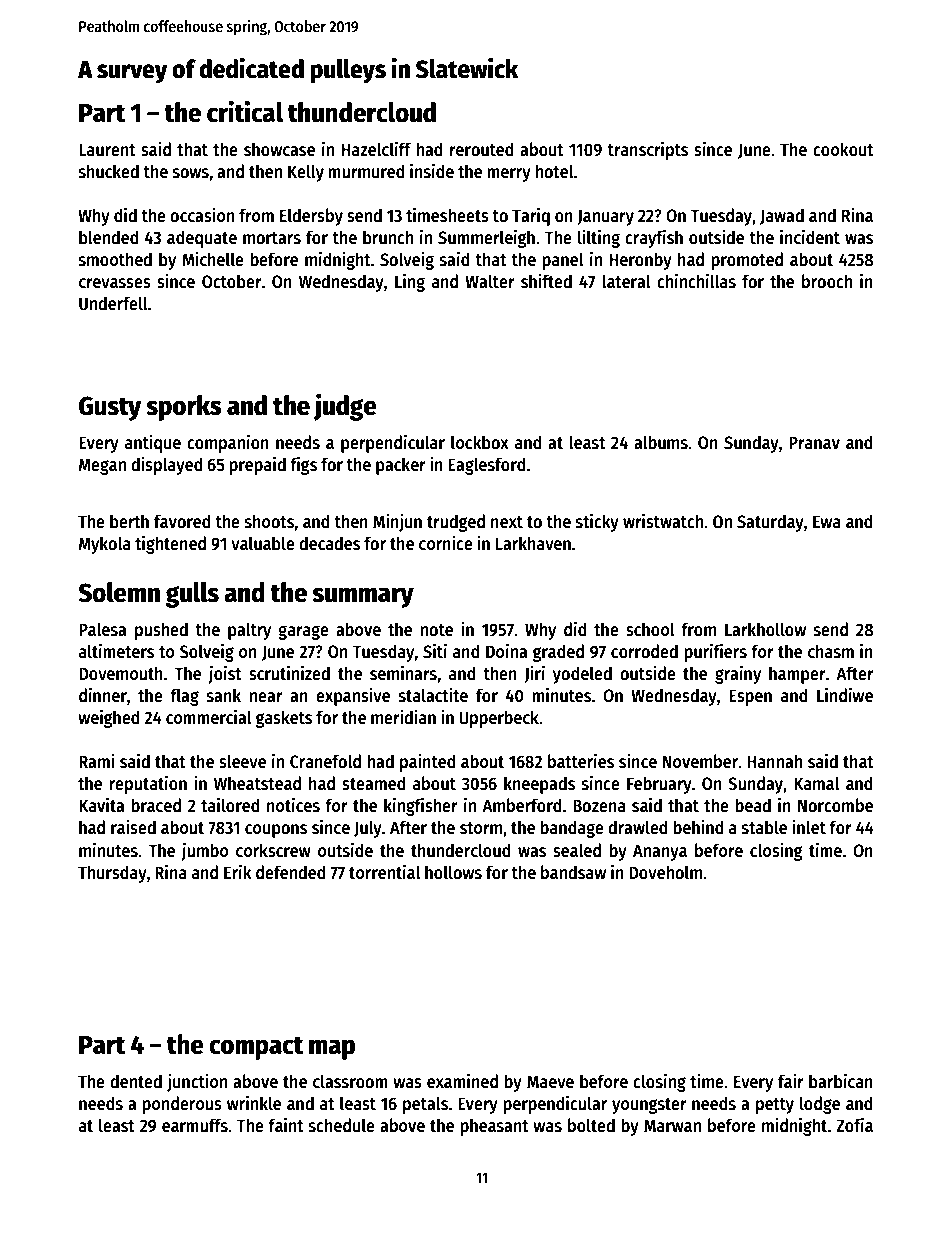 The height and width of the image is (1233, 952). What do you see at coordinates (433, 695) in the image?
I see `stalactite` at bounding box center [433, 695].
